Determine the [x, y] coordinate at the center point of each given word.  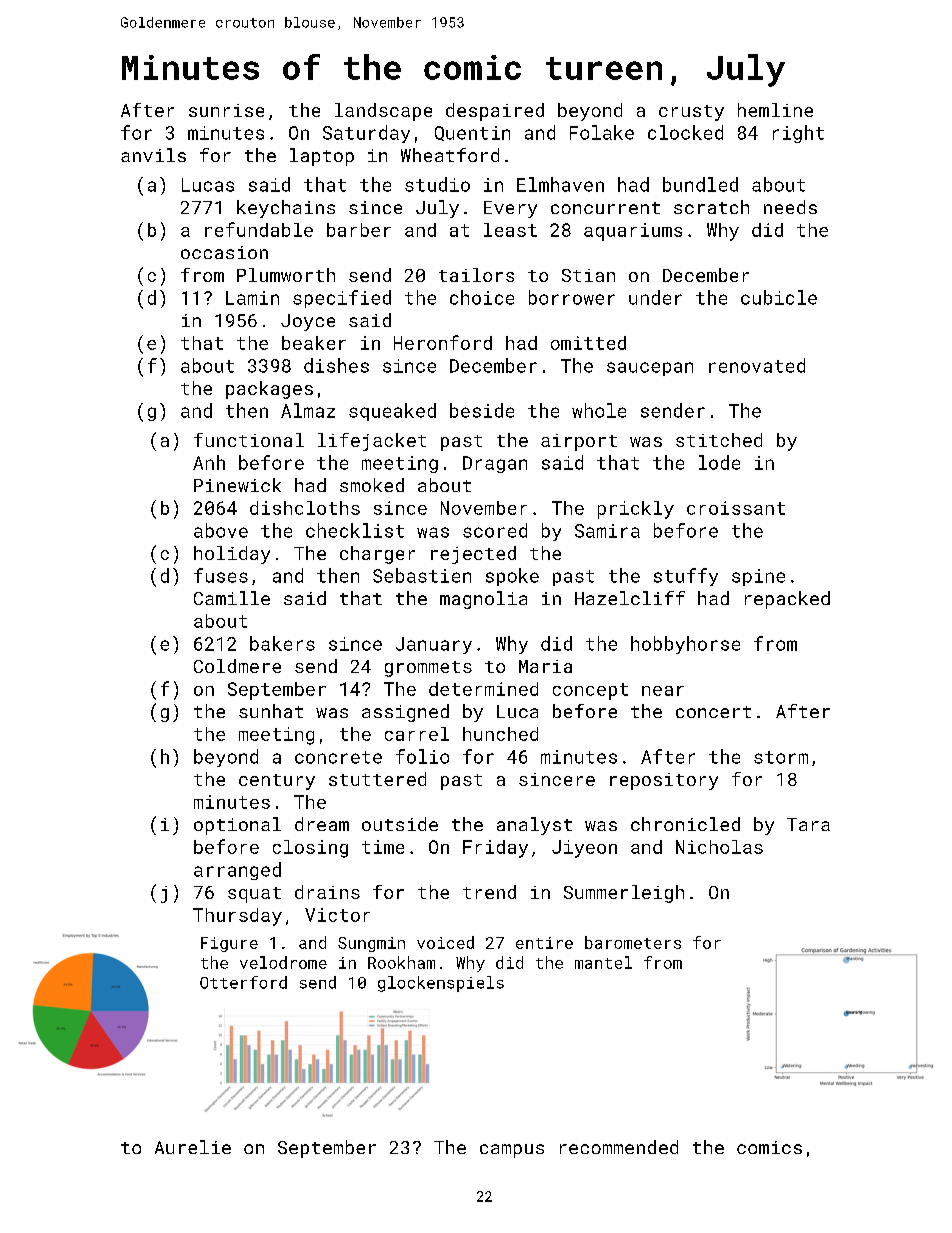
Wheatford [450, 155]
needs [790, 207]
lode [719, 462]
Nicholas [719, 847]
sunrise [226, 110]
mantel [603, 962]
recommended [619, 1147]
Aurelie [193, 1147]
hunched [500, 734]
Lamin [252, 298]
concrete [338, 757]
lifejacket [372, 442]
